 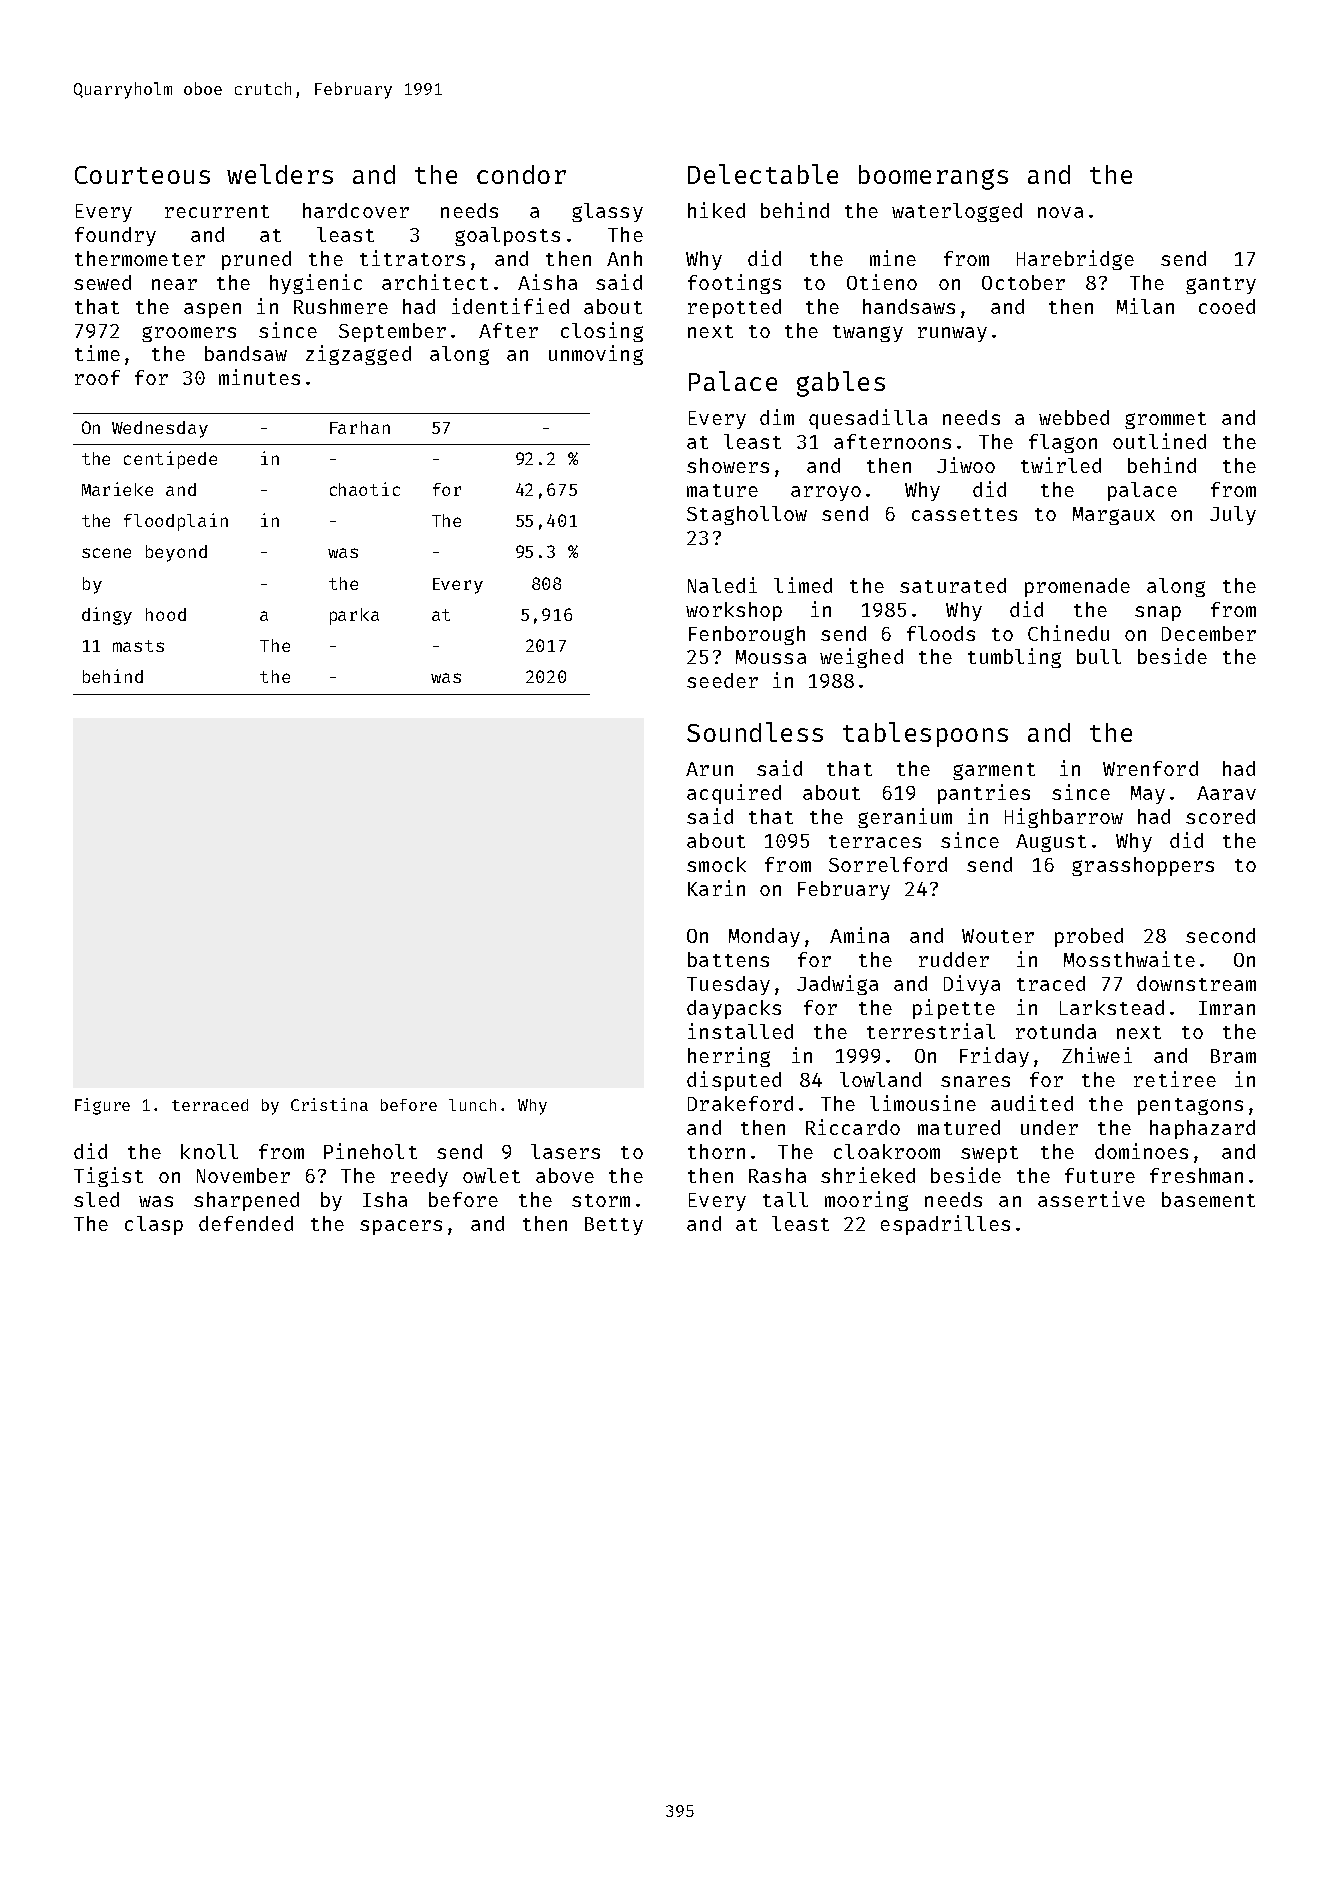 What do you see at coordinates (728, 959) in the image?
I see `battens` at bounding box center [728, 959].
